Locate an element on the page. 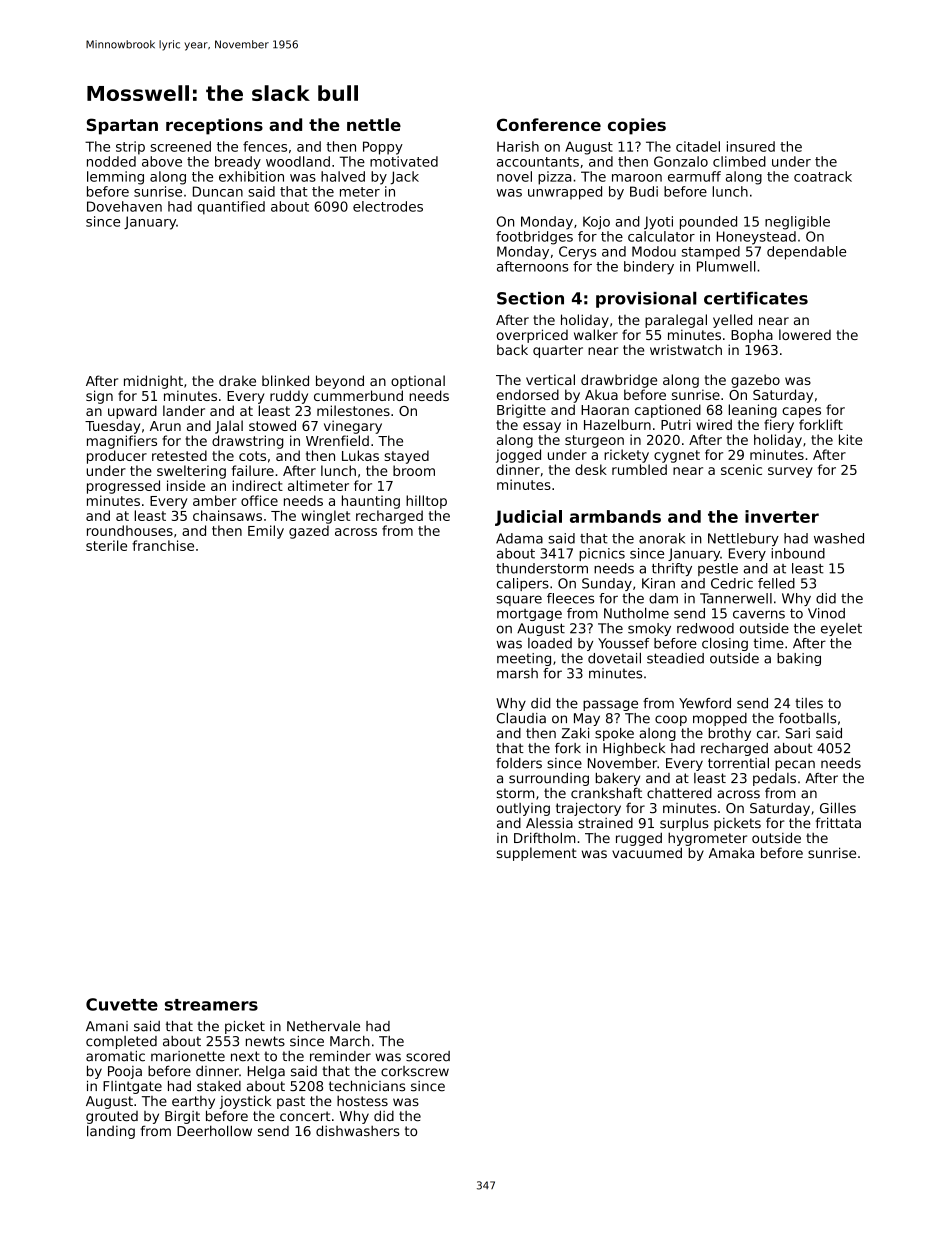 Image resolution: width=952 pixels, height=1233 pixels. Conference is located at coordinates (549, 124).
